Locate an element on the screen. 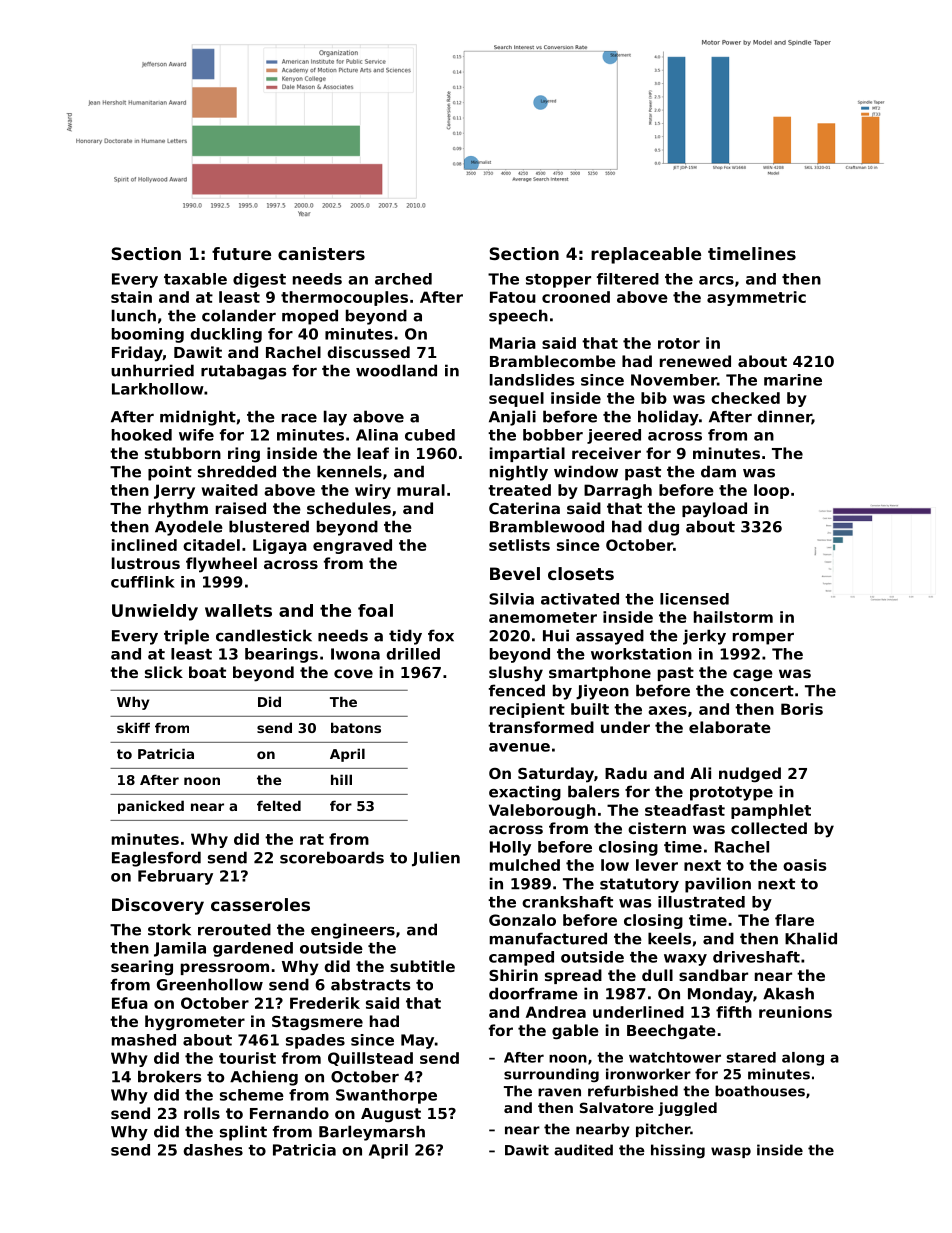 Image resolution: width=952 pixels, height=1233 pixels. inclined is located at coordinates (144, 545).
